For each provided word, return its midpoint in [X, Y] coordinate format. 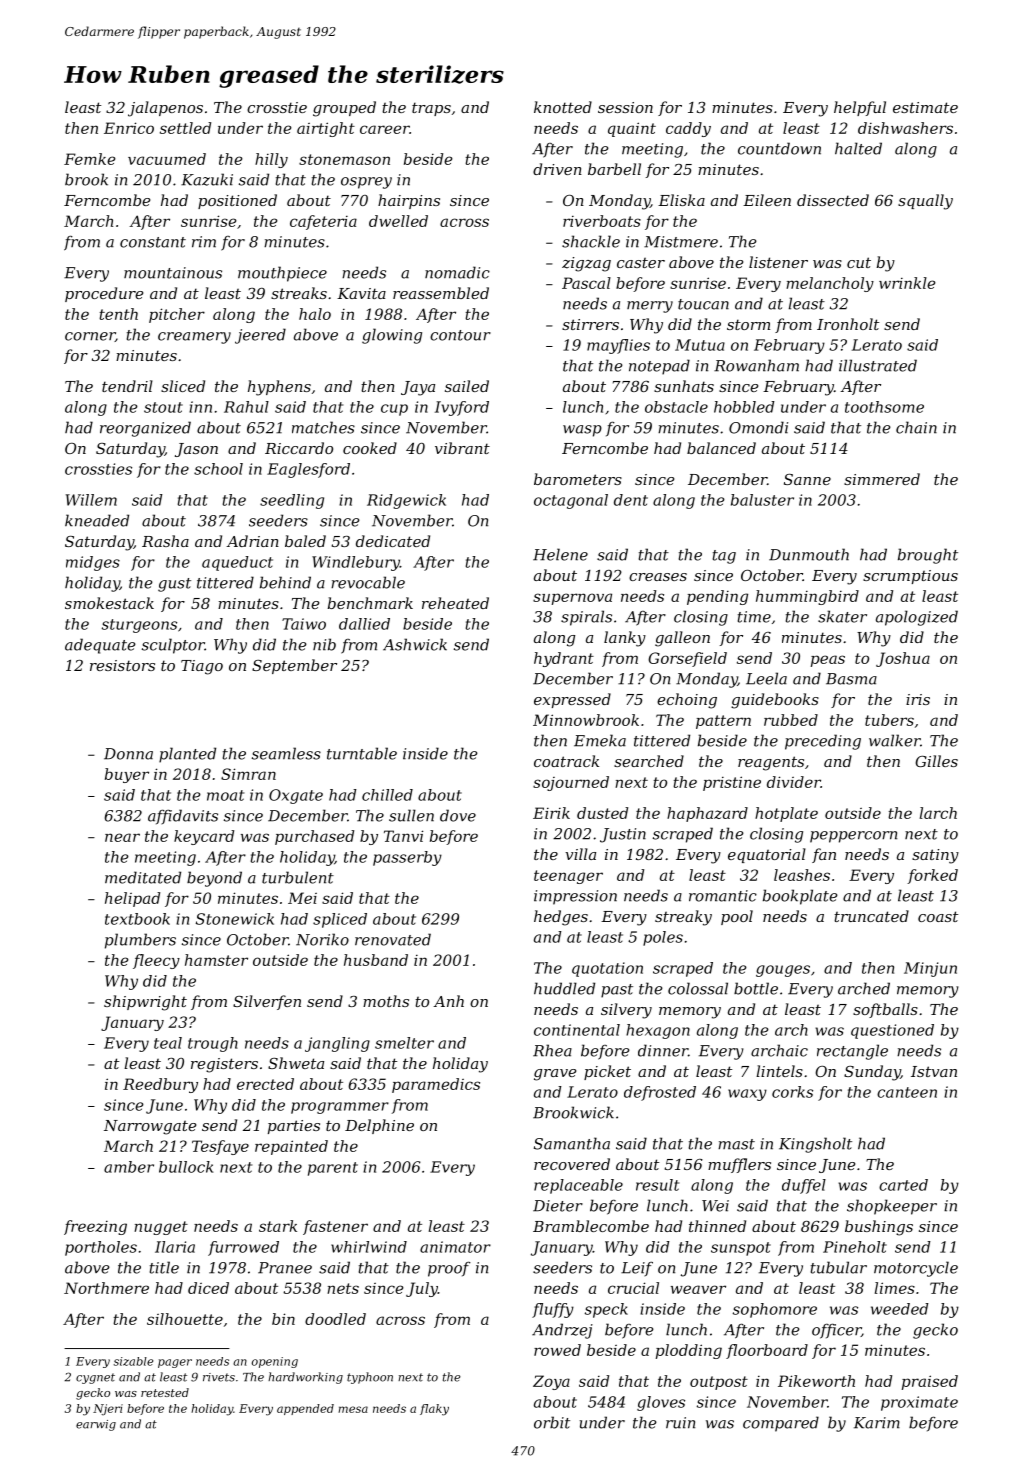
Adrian [252, 541]
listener [778, 262]
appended [305, 1409]
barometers [578, 479]
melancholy [830, 284]
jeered [260, 336]
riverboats [602, 221]
